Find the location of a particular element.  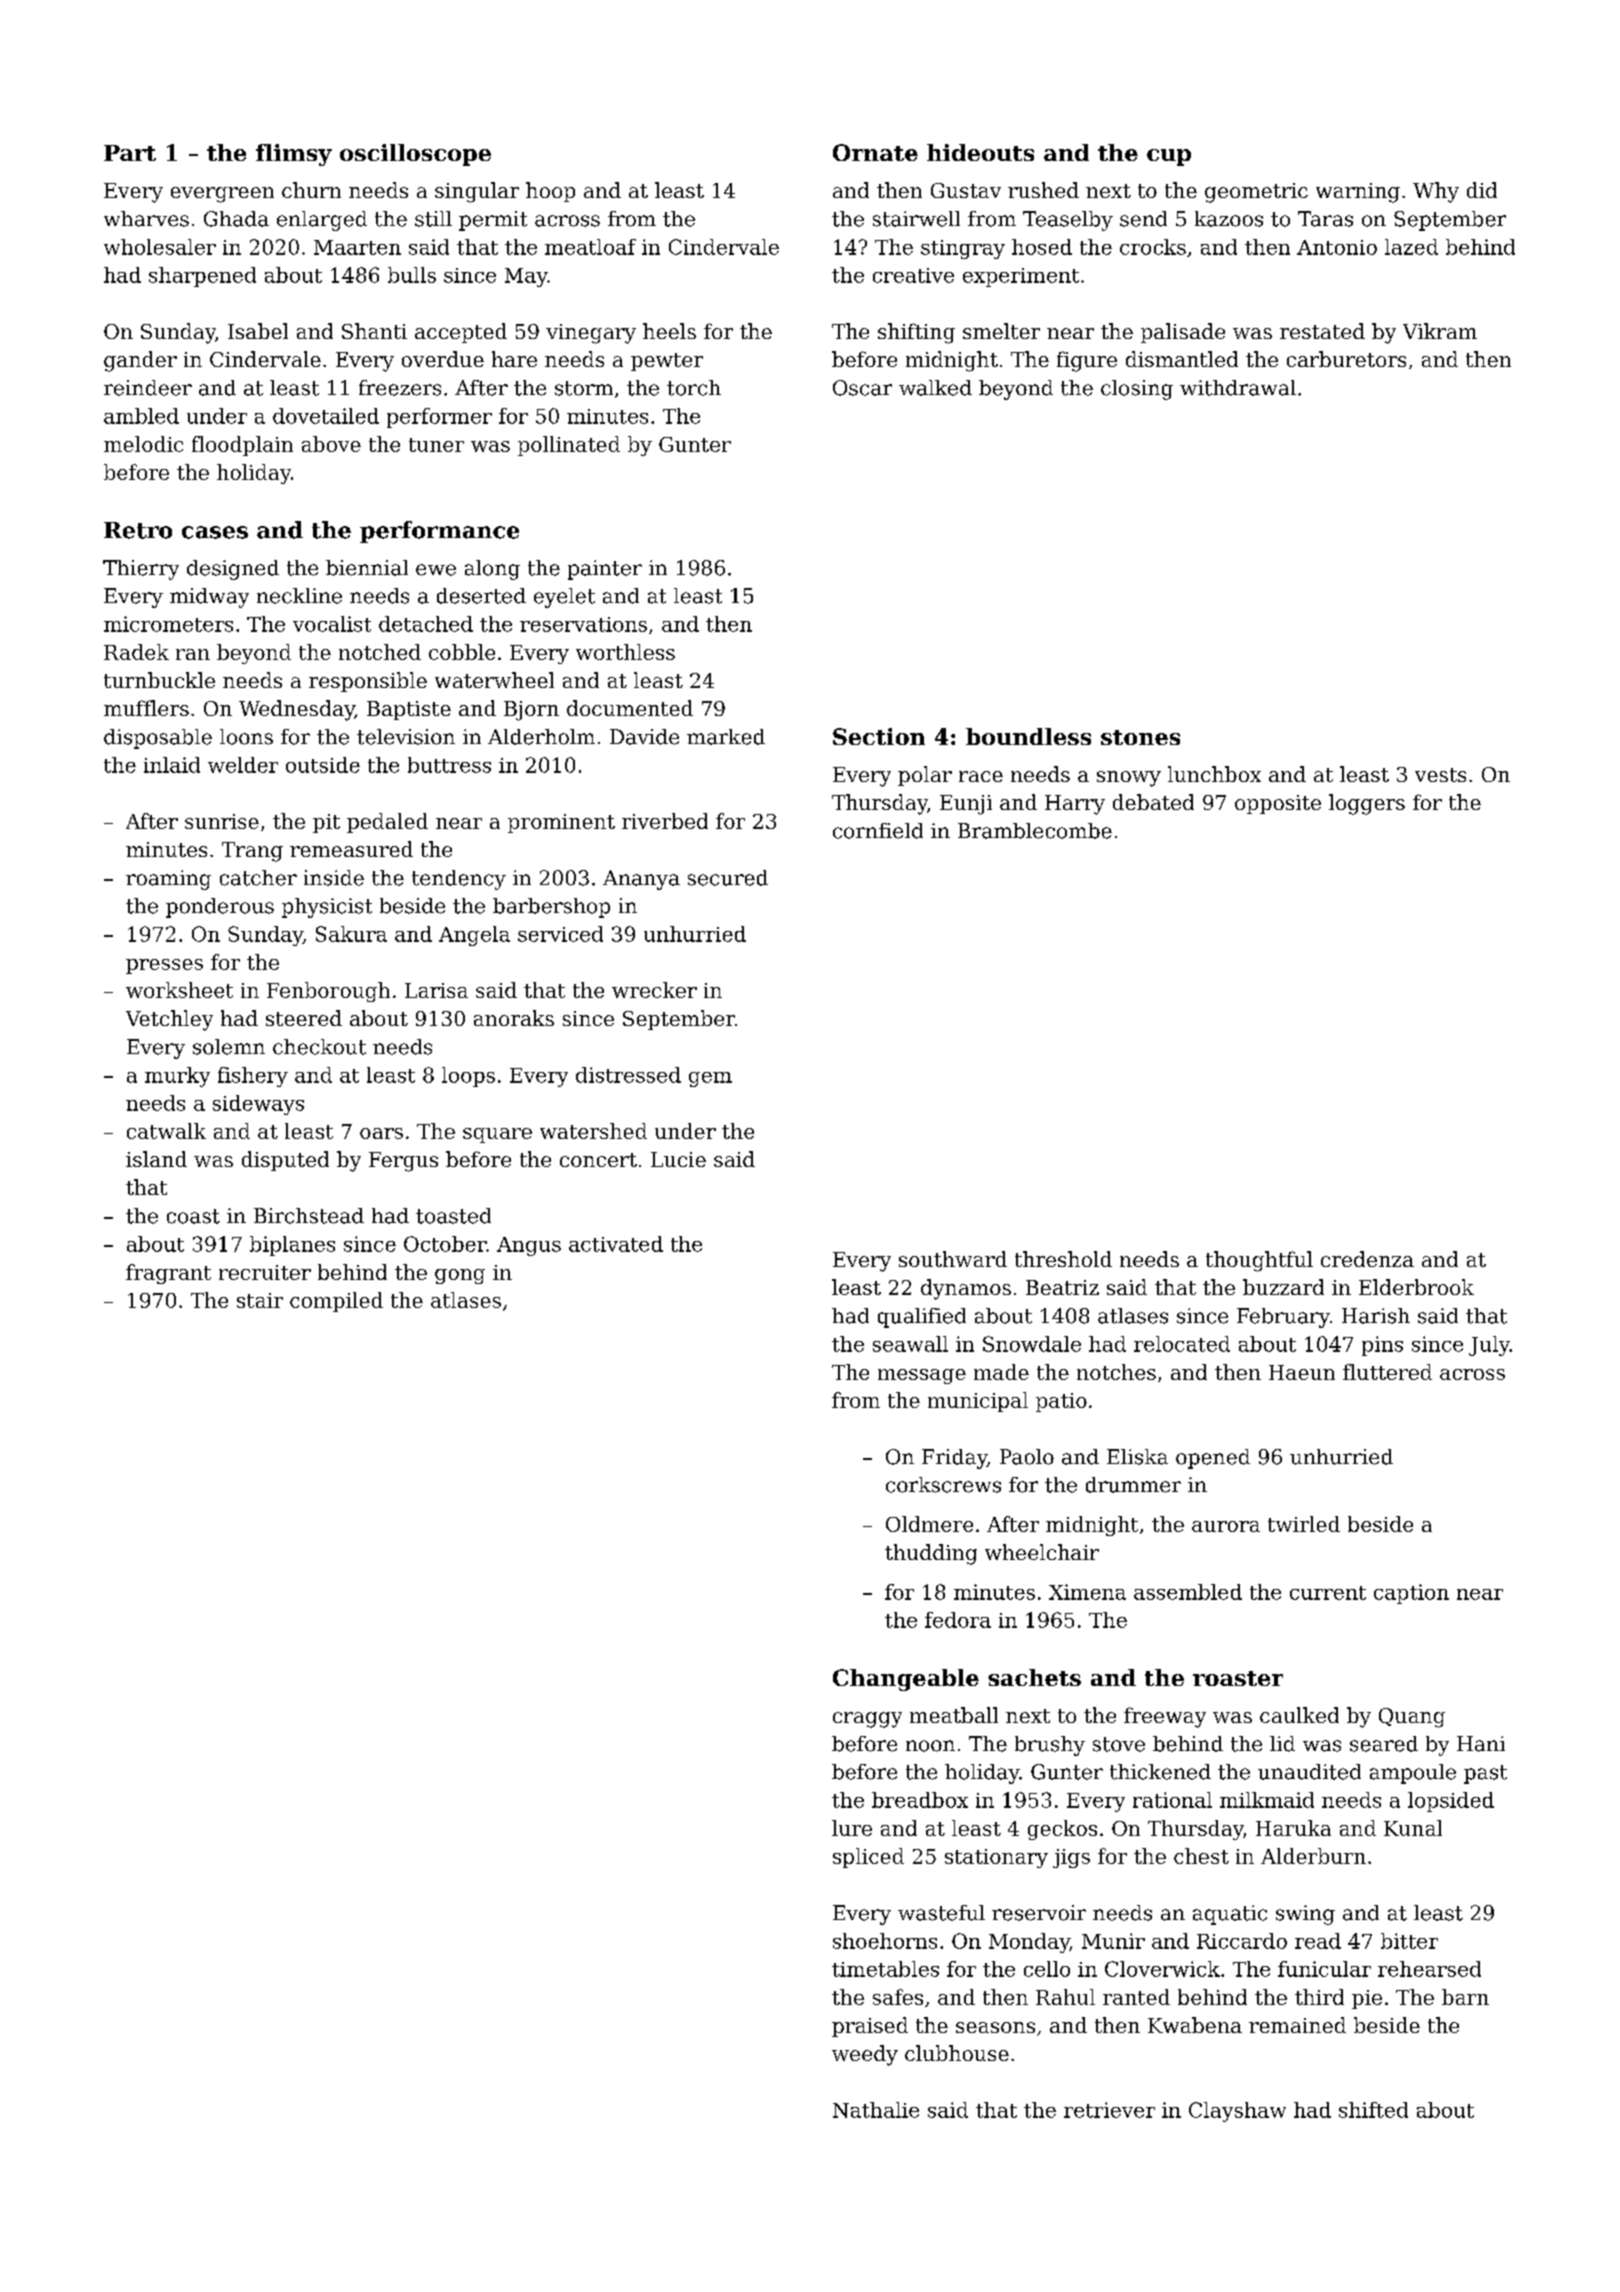

July is located at coordinates (1489, 1346).
